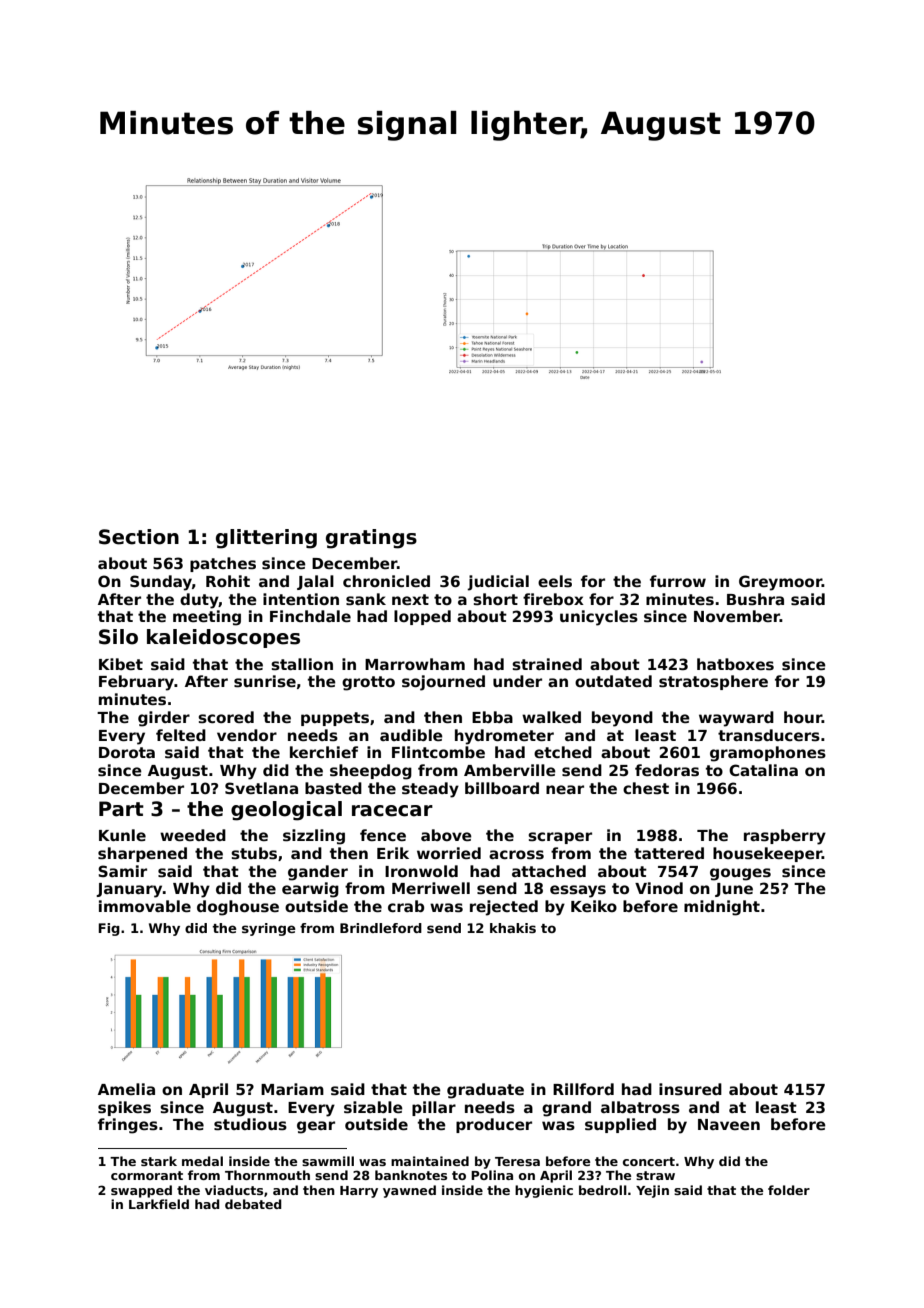 This screenshot has width=924, height=1308. Describe the element at coordinates (373, 1107) in the screenshot. I see `sizable` at that location.
